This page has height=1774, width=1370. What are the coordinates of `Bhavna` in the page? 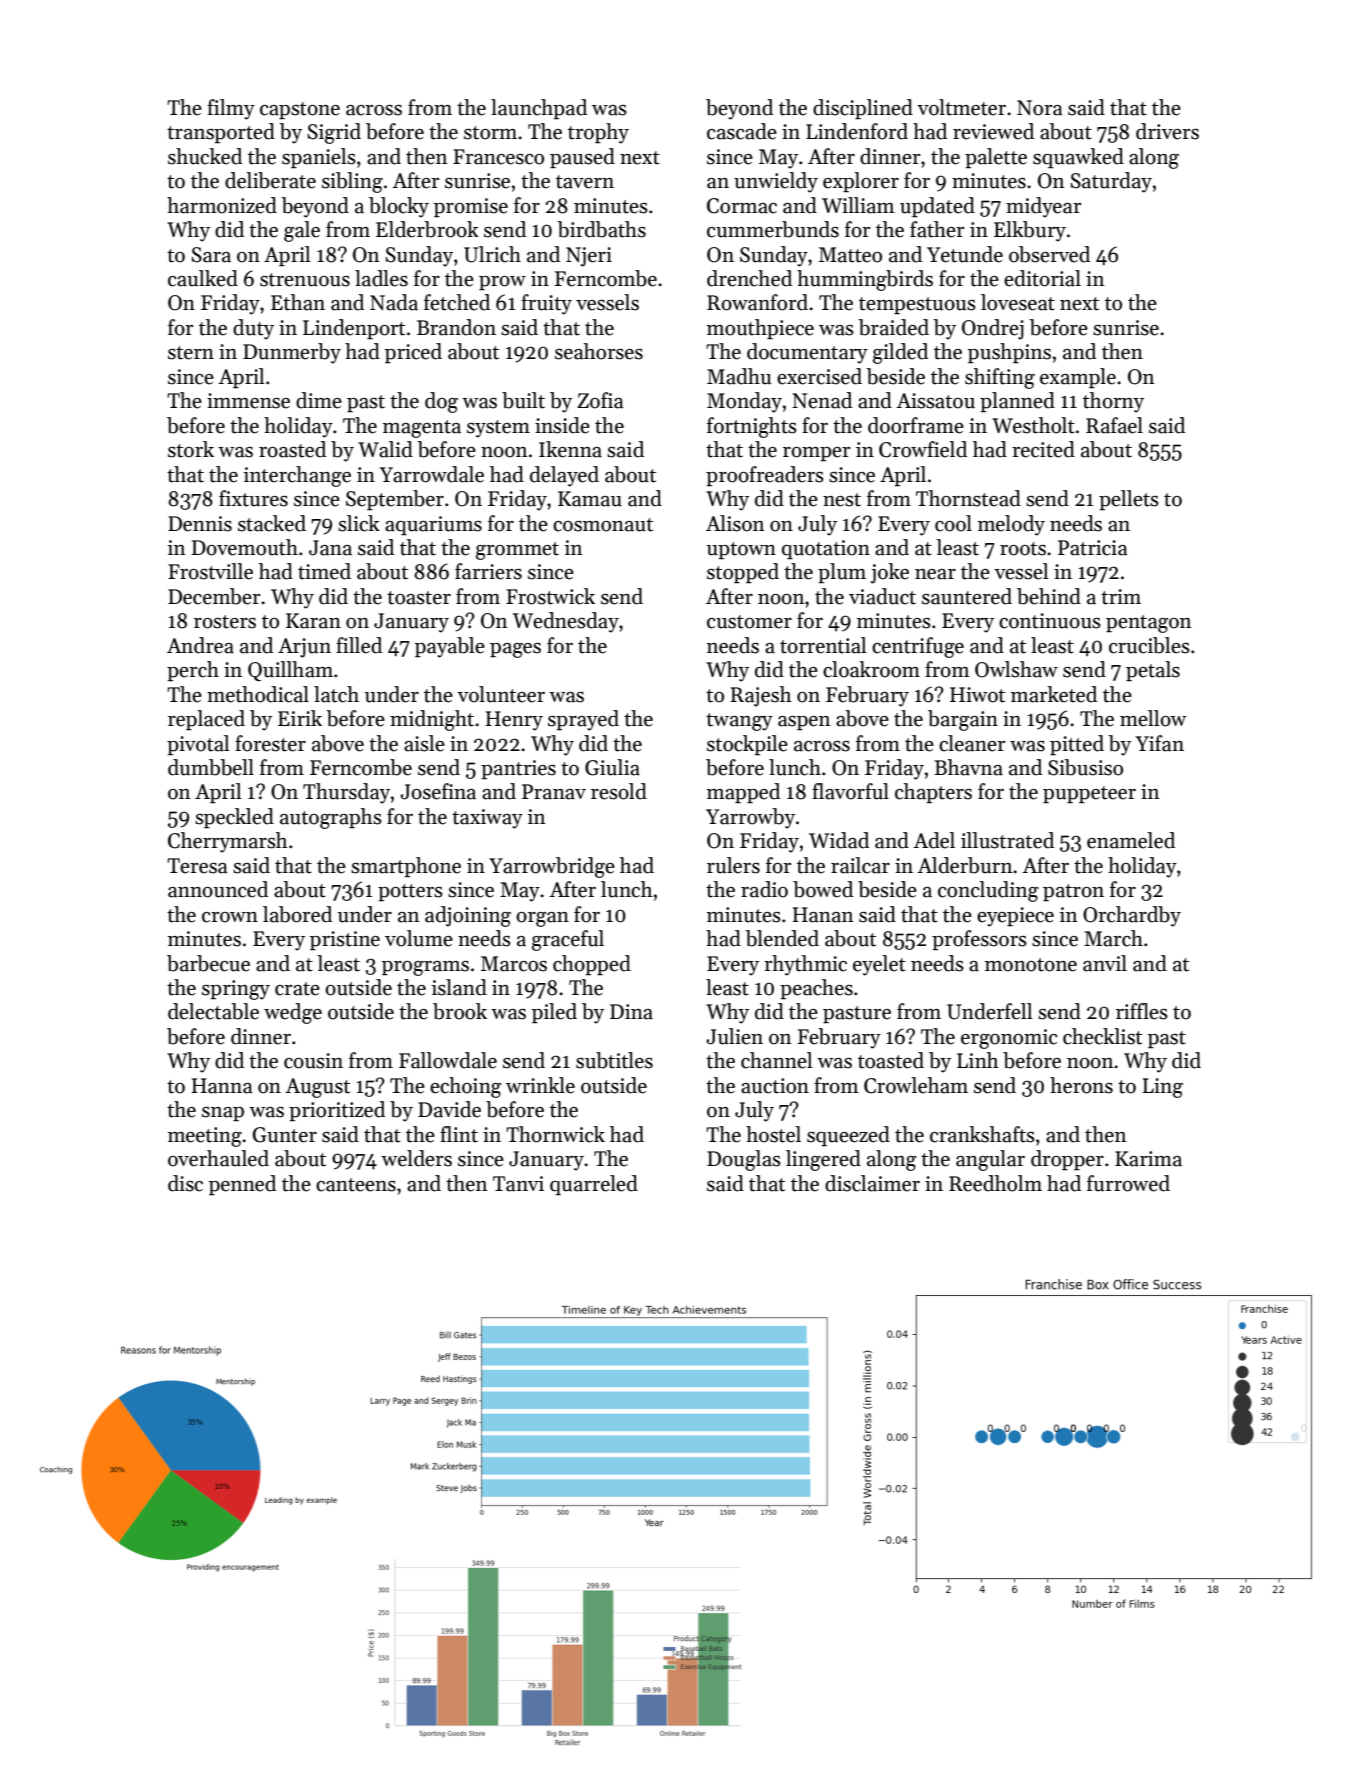 It's located at (968, 767).
